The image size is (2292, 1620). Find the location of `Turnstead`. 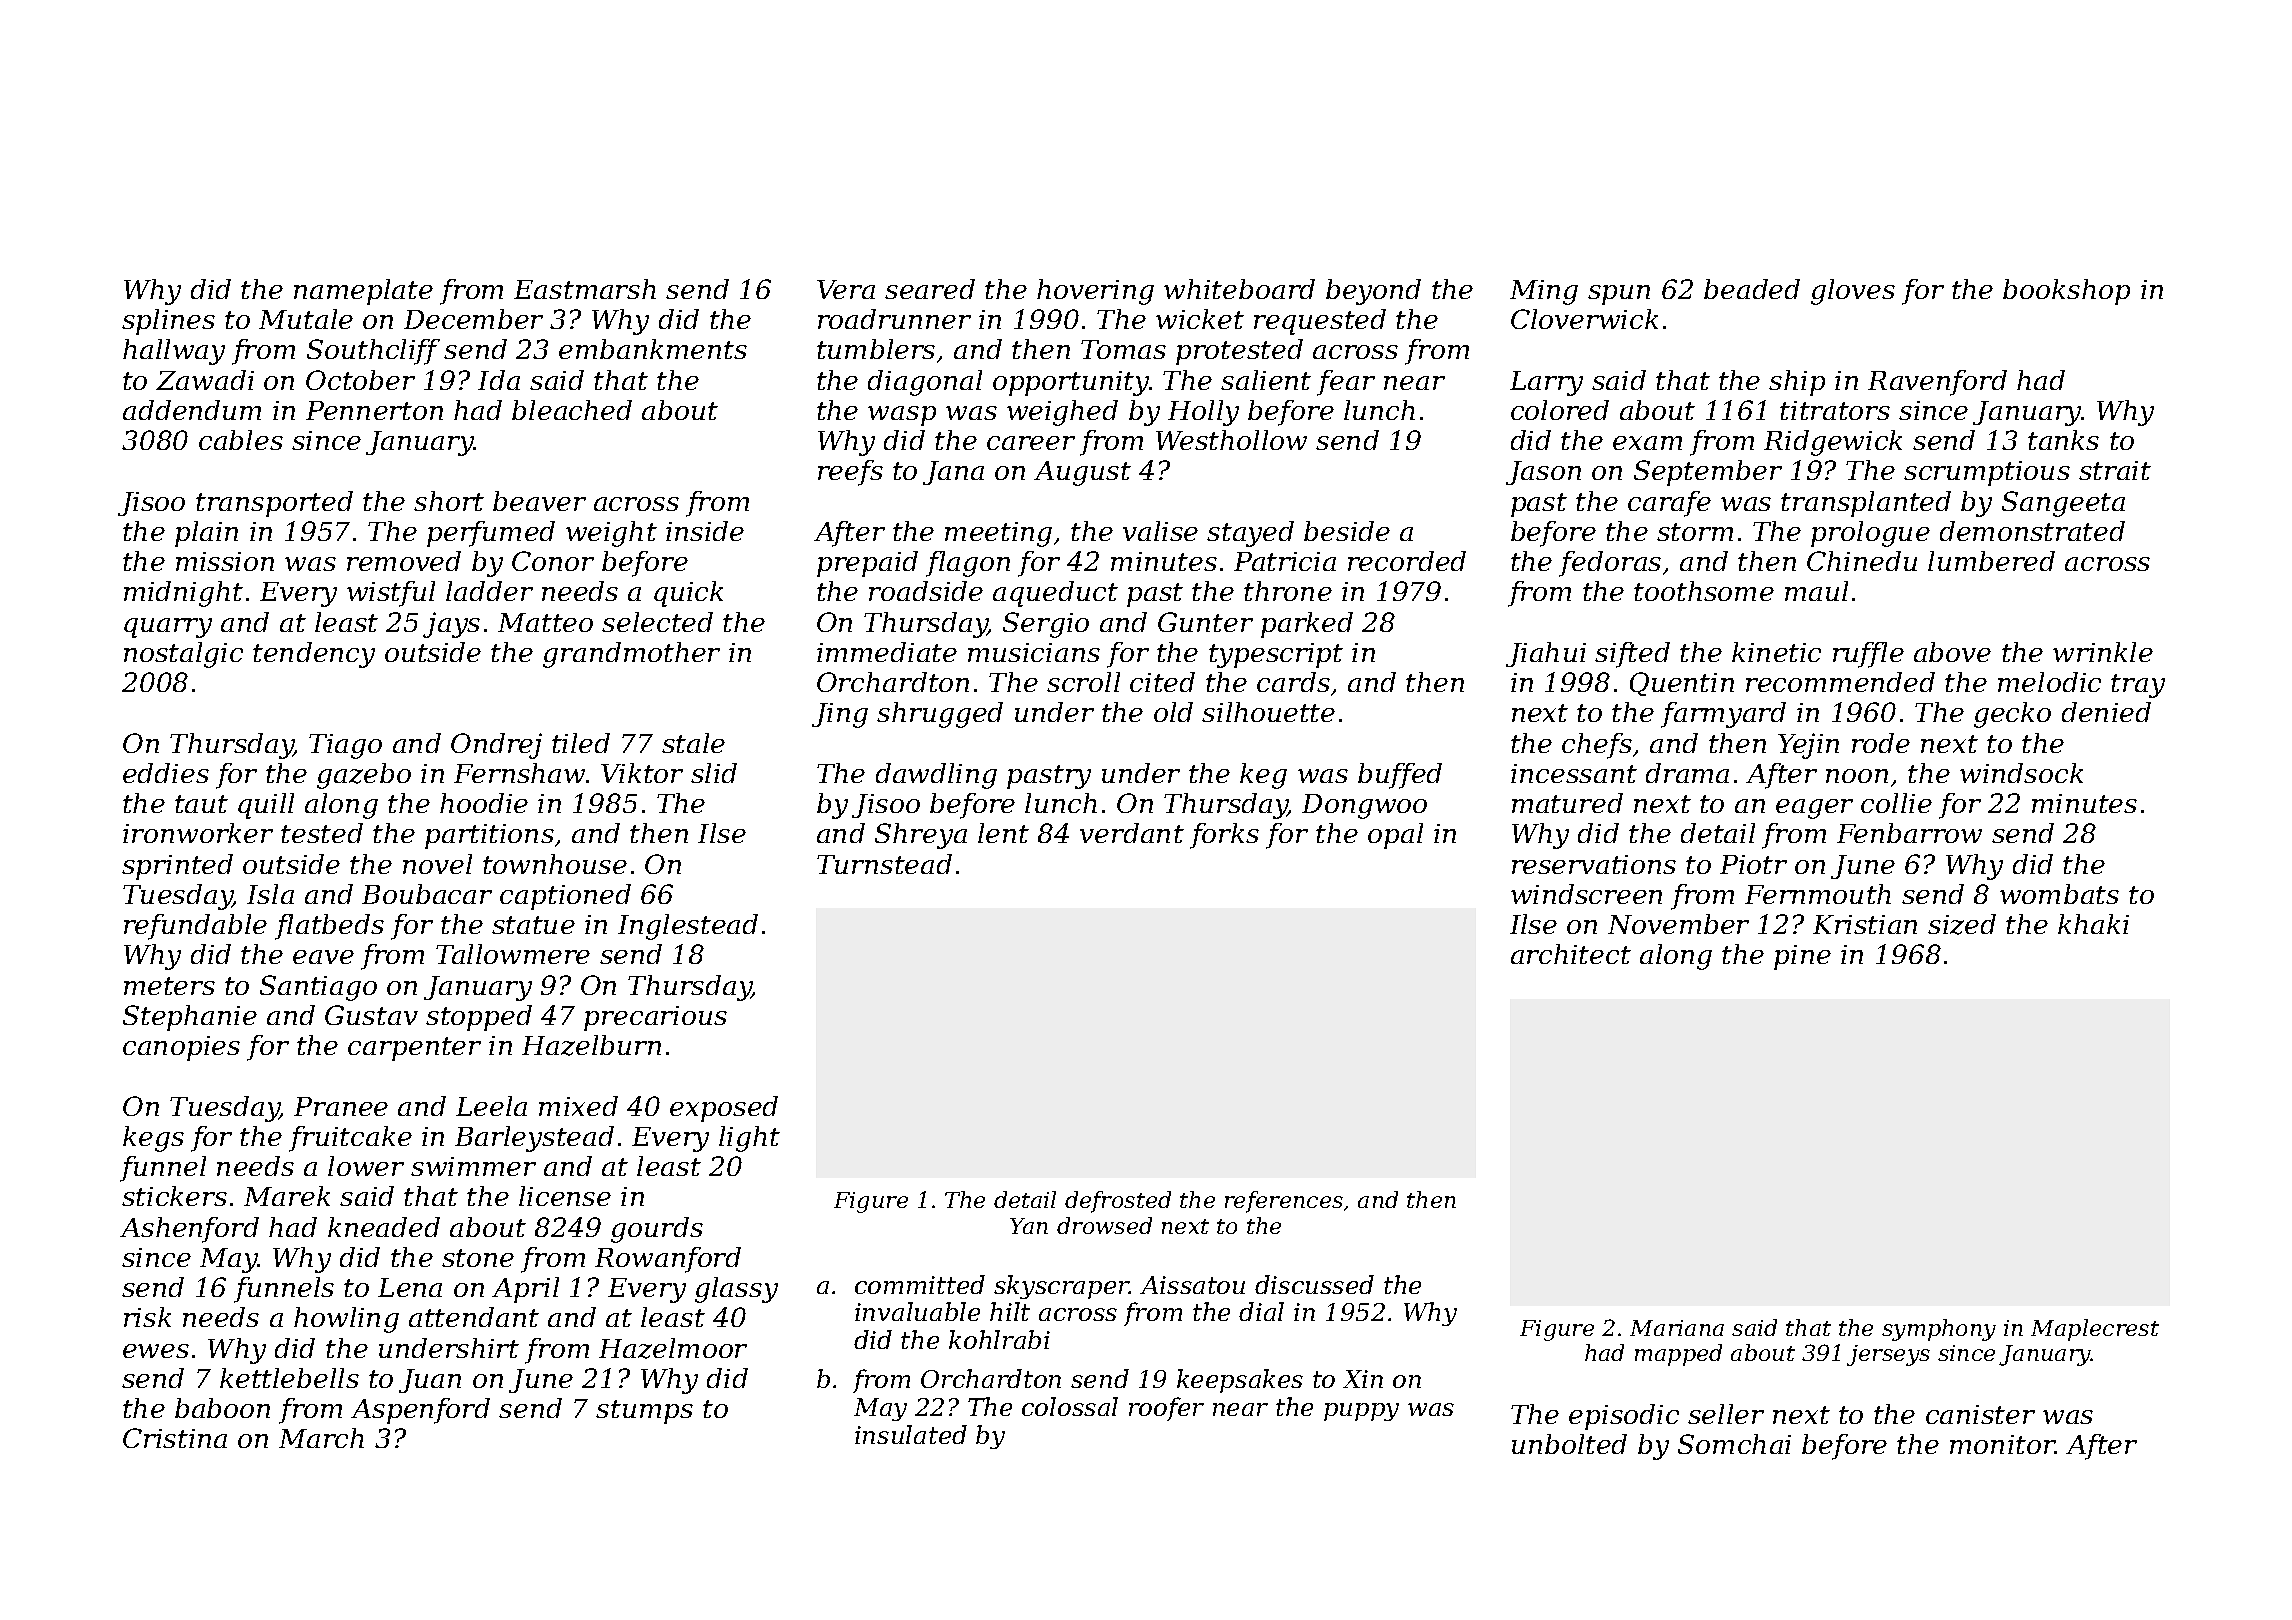

Turnstead is located at coordinates (884, 864).
